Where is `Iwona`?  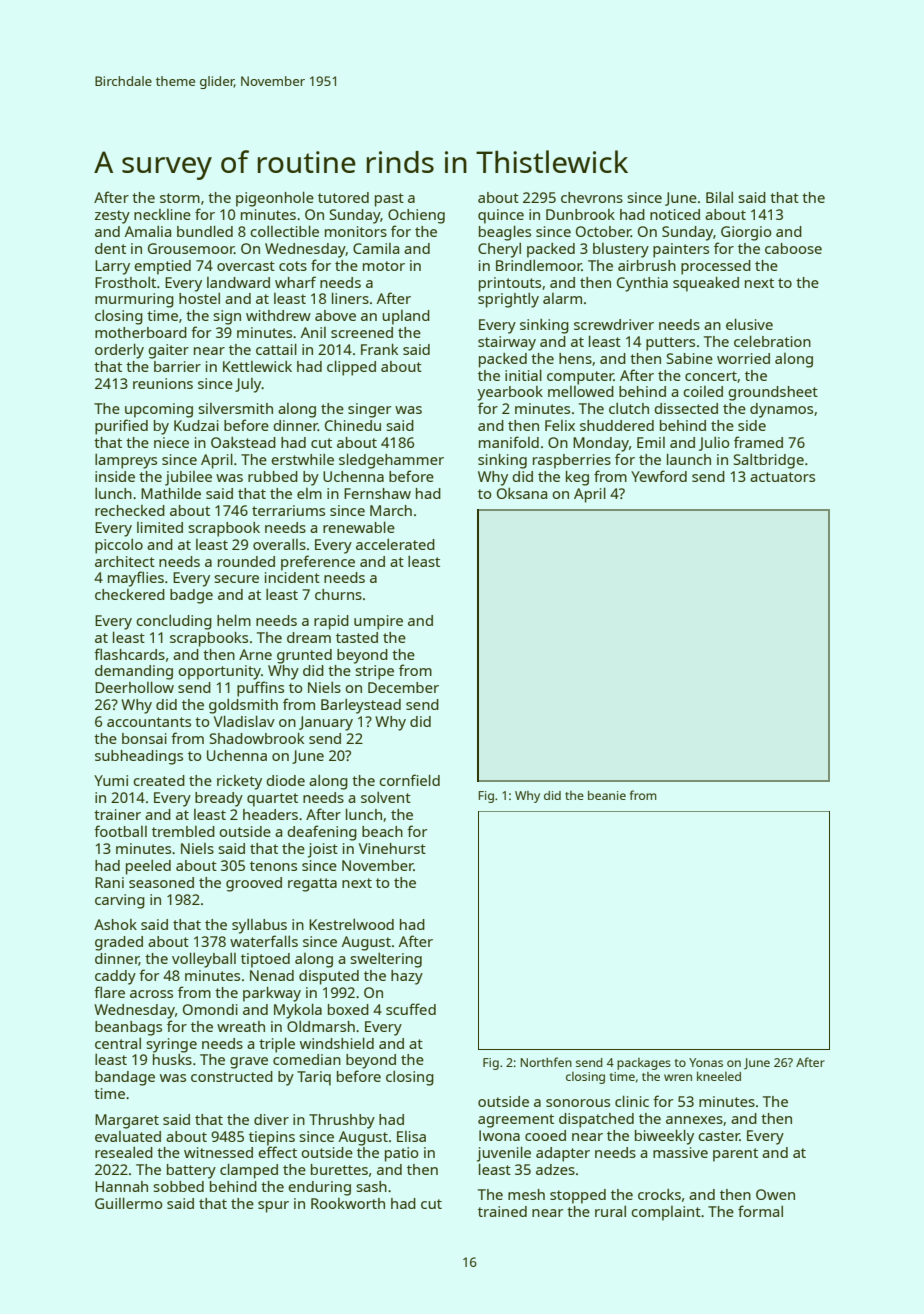
Iwona is located at coordinates (499, 1135).
